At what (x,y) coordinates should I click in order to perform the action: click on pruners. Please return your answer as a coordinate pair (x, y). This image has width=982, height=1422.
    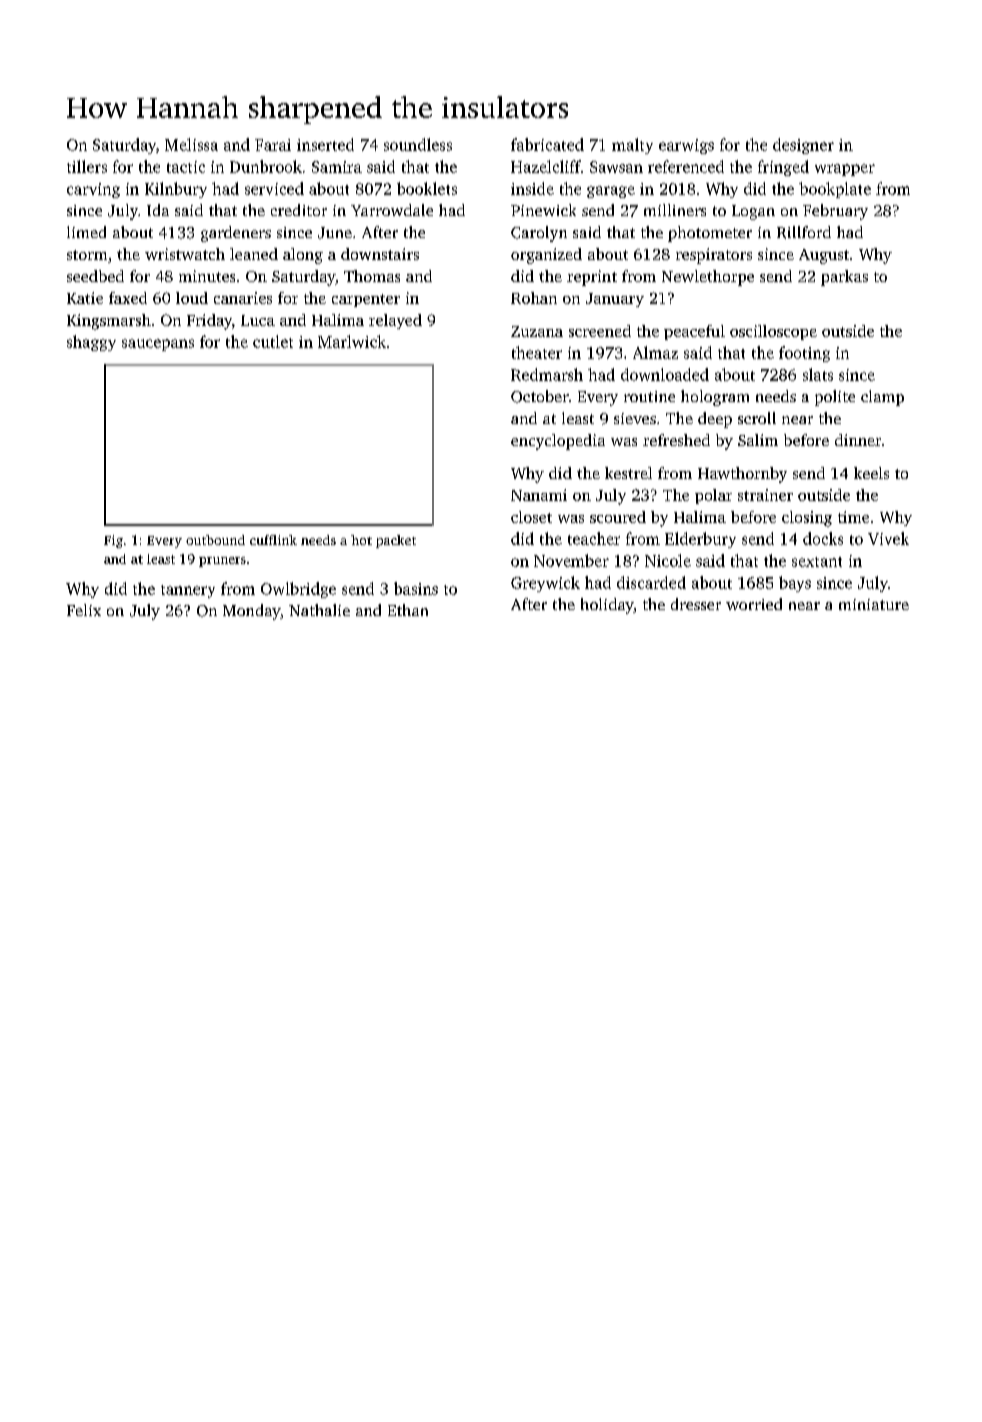
    Looking at the image, I should click on (222, 562).
